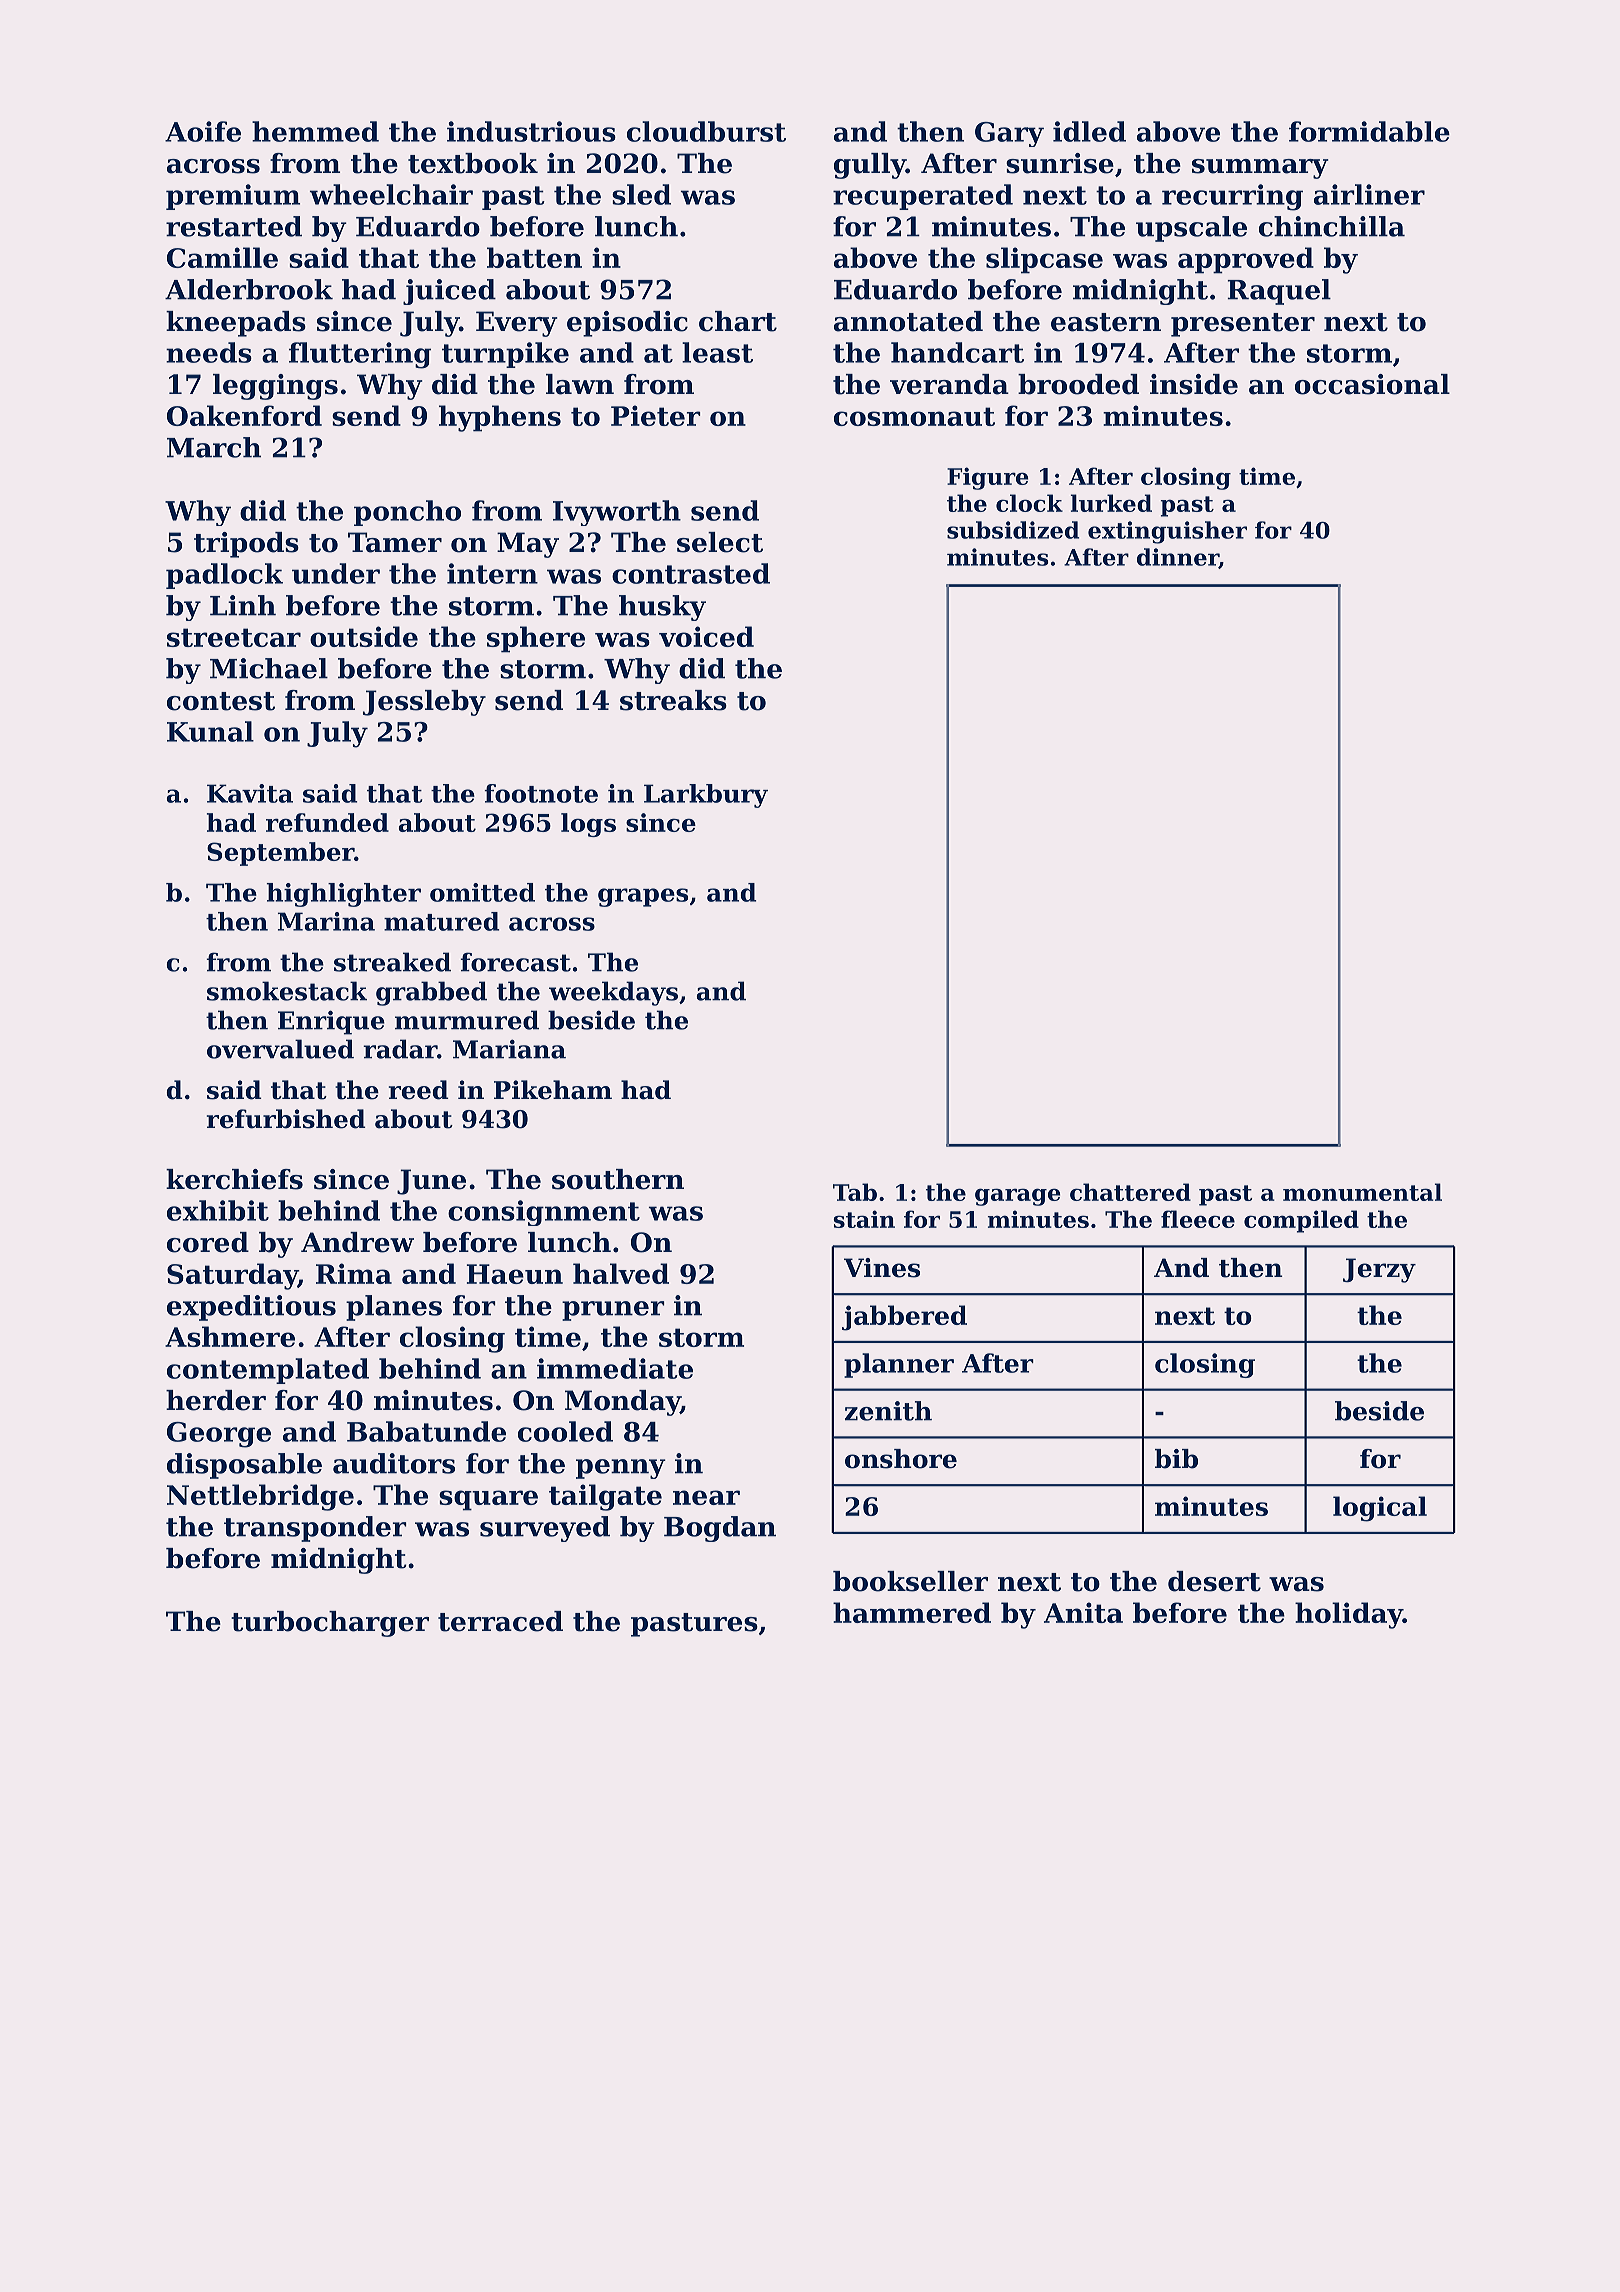 The height and width of the page is (2292, 1620). What do you see at coordinates (1167, 532) in the page?
I see `extinguisher` at bounding box center [1167, 532].
